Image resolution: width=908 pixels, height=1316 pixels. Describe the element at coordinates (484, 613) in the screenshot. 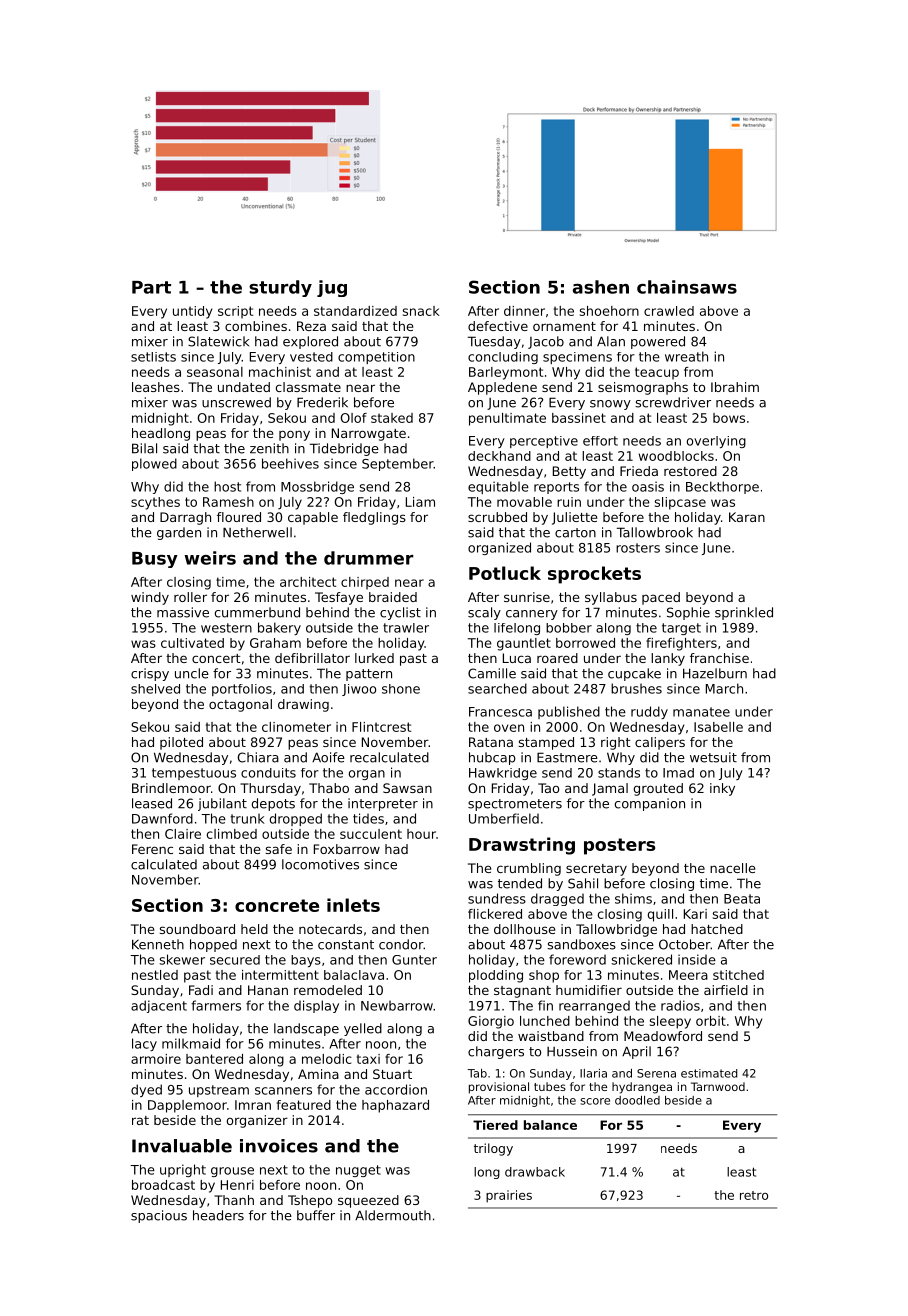

I see `scaly` at that location.
